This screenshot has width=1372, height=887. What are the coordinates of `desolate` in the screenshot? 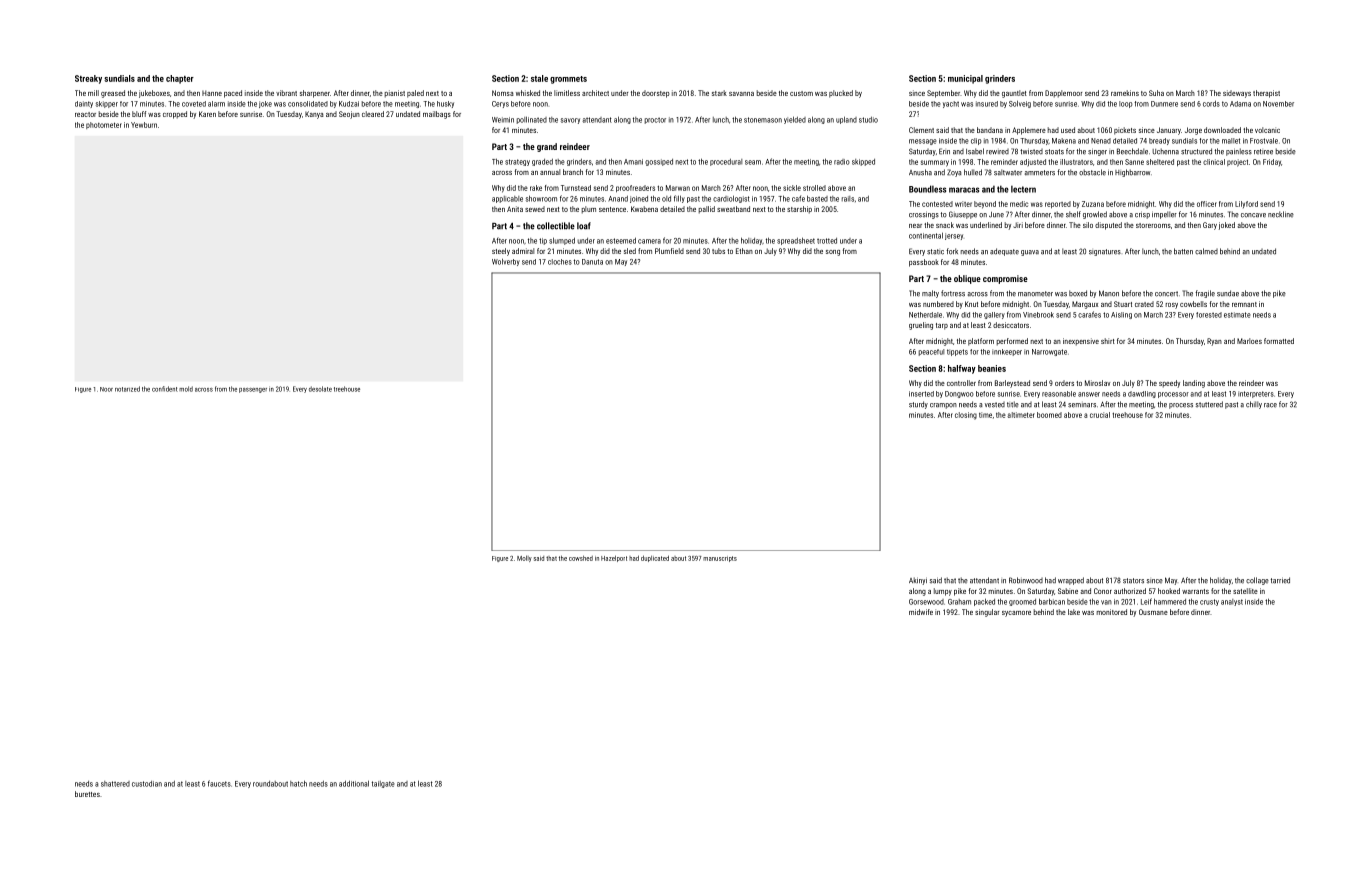 It's located at (320, 389).
